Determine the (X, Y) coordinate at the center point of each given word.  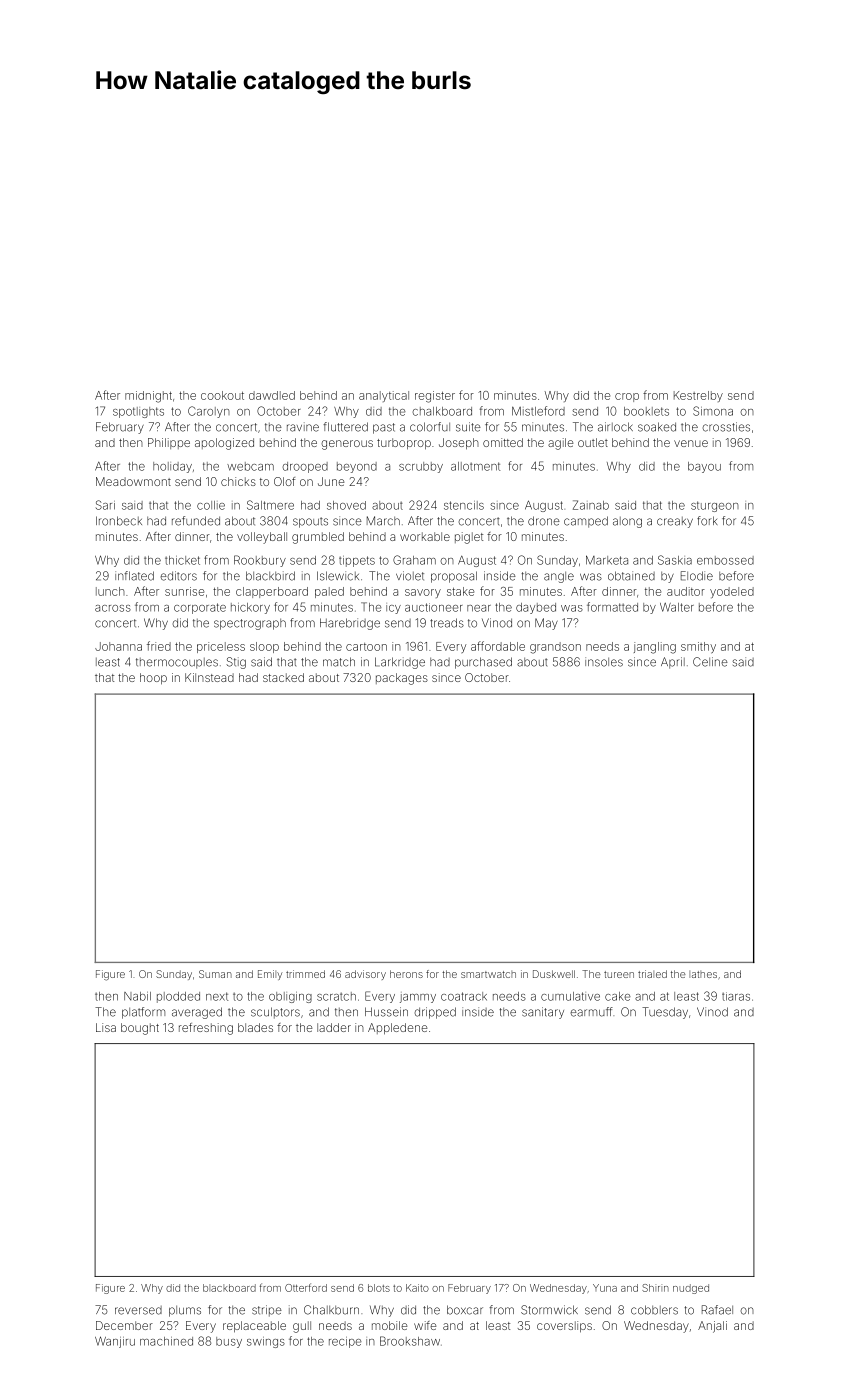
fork (707, 521)
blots (379, 1288)
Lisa (106, 1027)
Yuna (605, 1288)
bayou (704, 467)
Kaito (417, 1288)
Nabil (137, 996)
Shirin (655, 1288)
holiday (172, 467)
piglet (469, 538)
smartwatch (488, 974)
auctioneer (434, 607)
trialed (652, 974)
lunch (110, 591)
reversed (138, 1310)
